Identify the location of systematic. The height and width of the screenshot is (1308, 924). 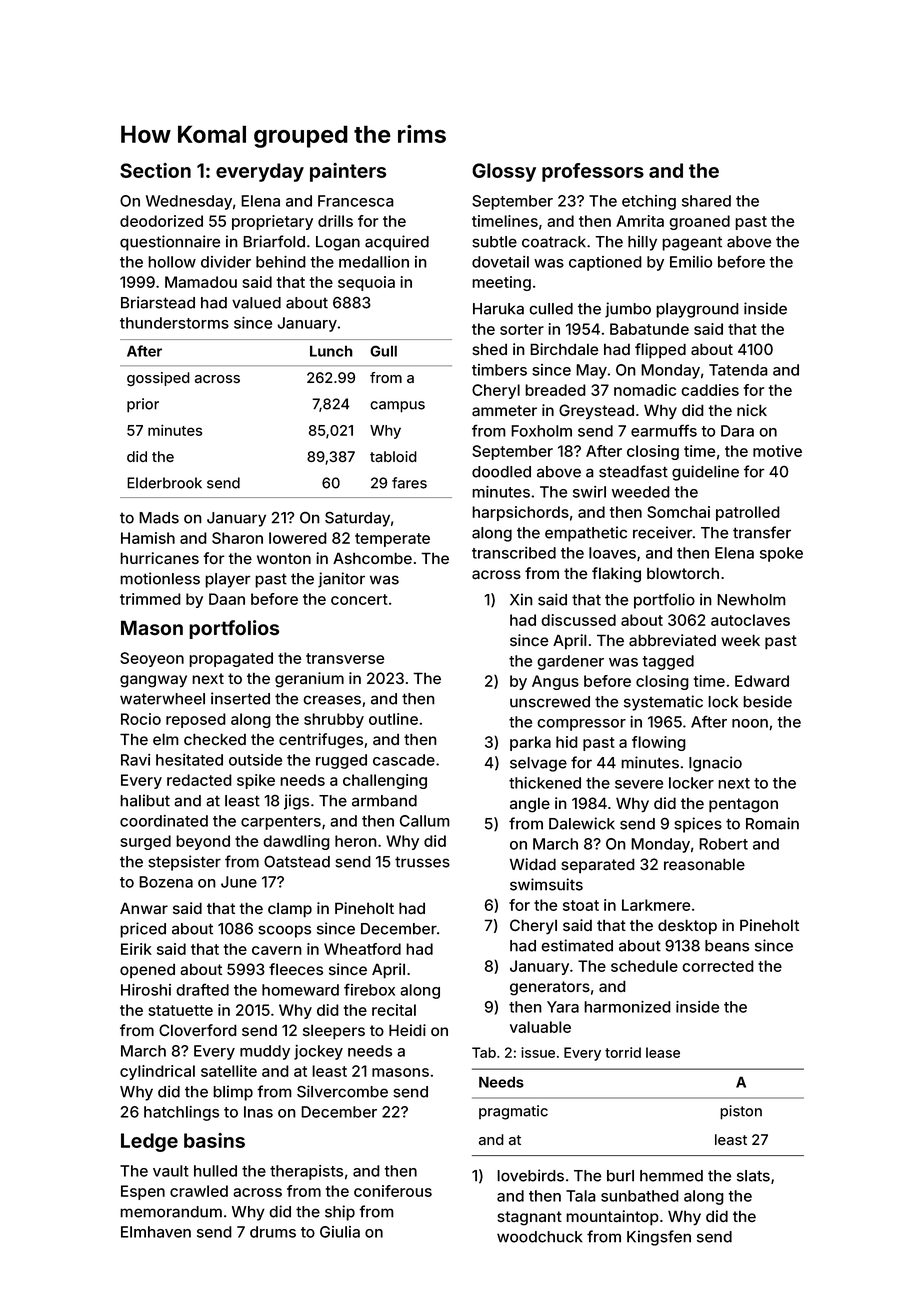
(663, 703).
